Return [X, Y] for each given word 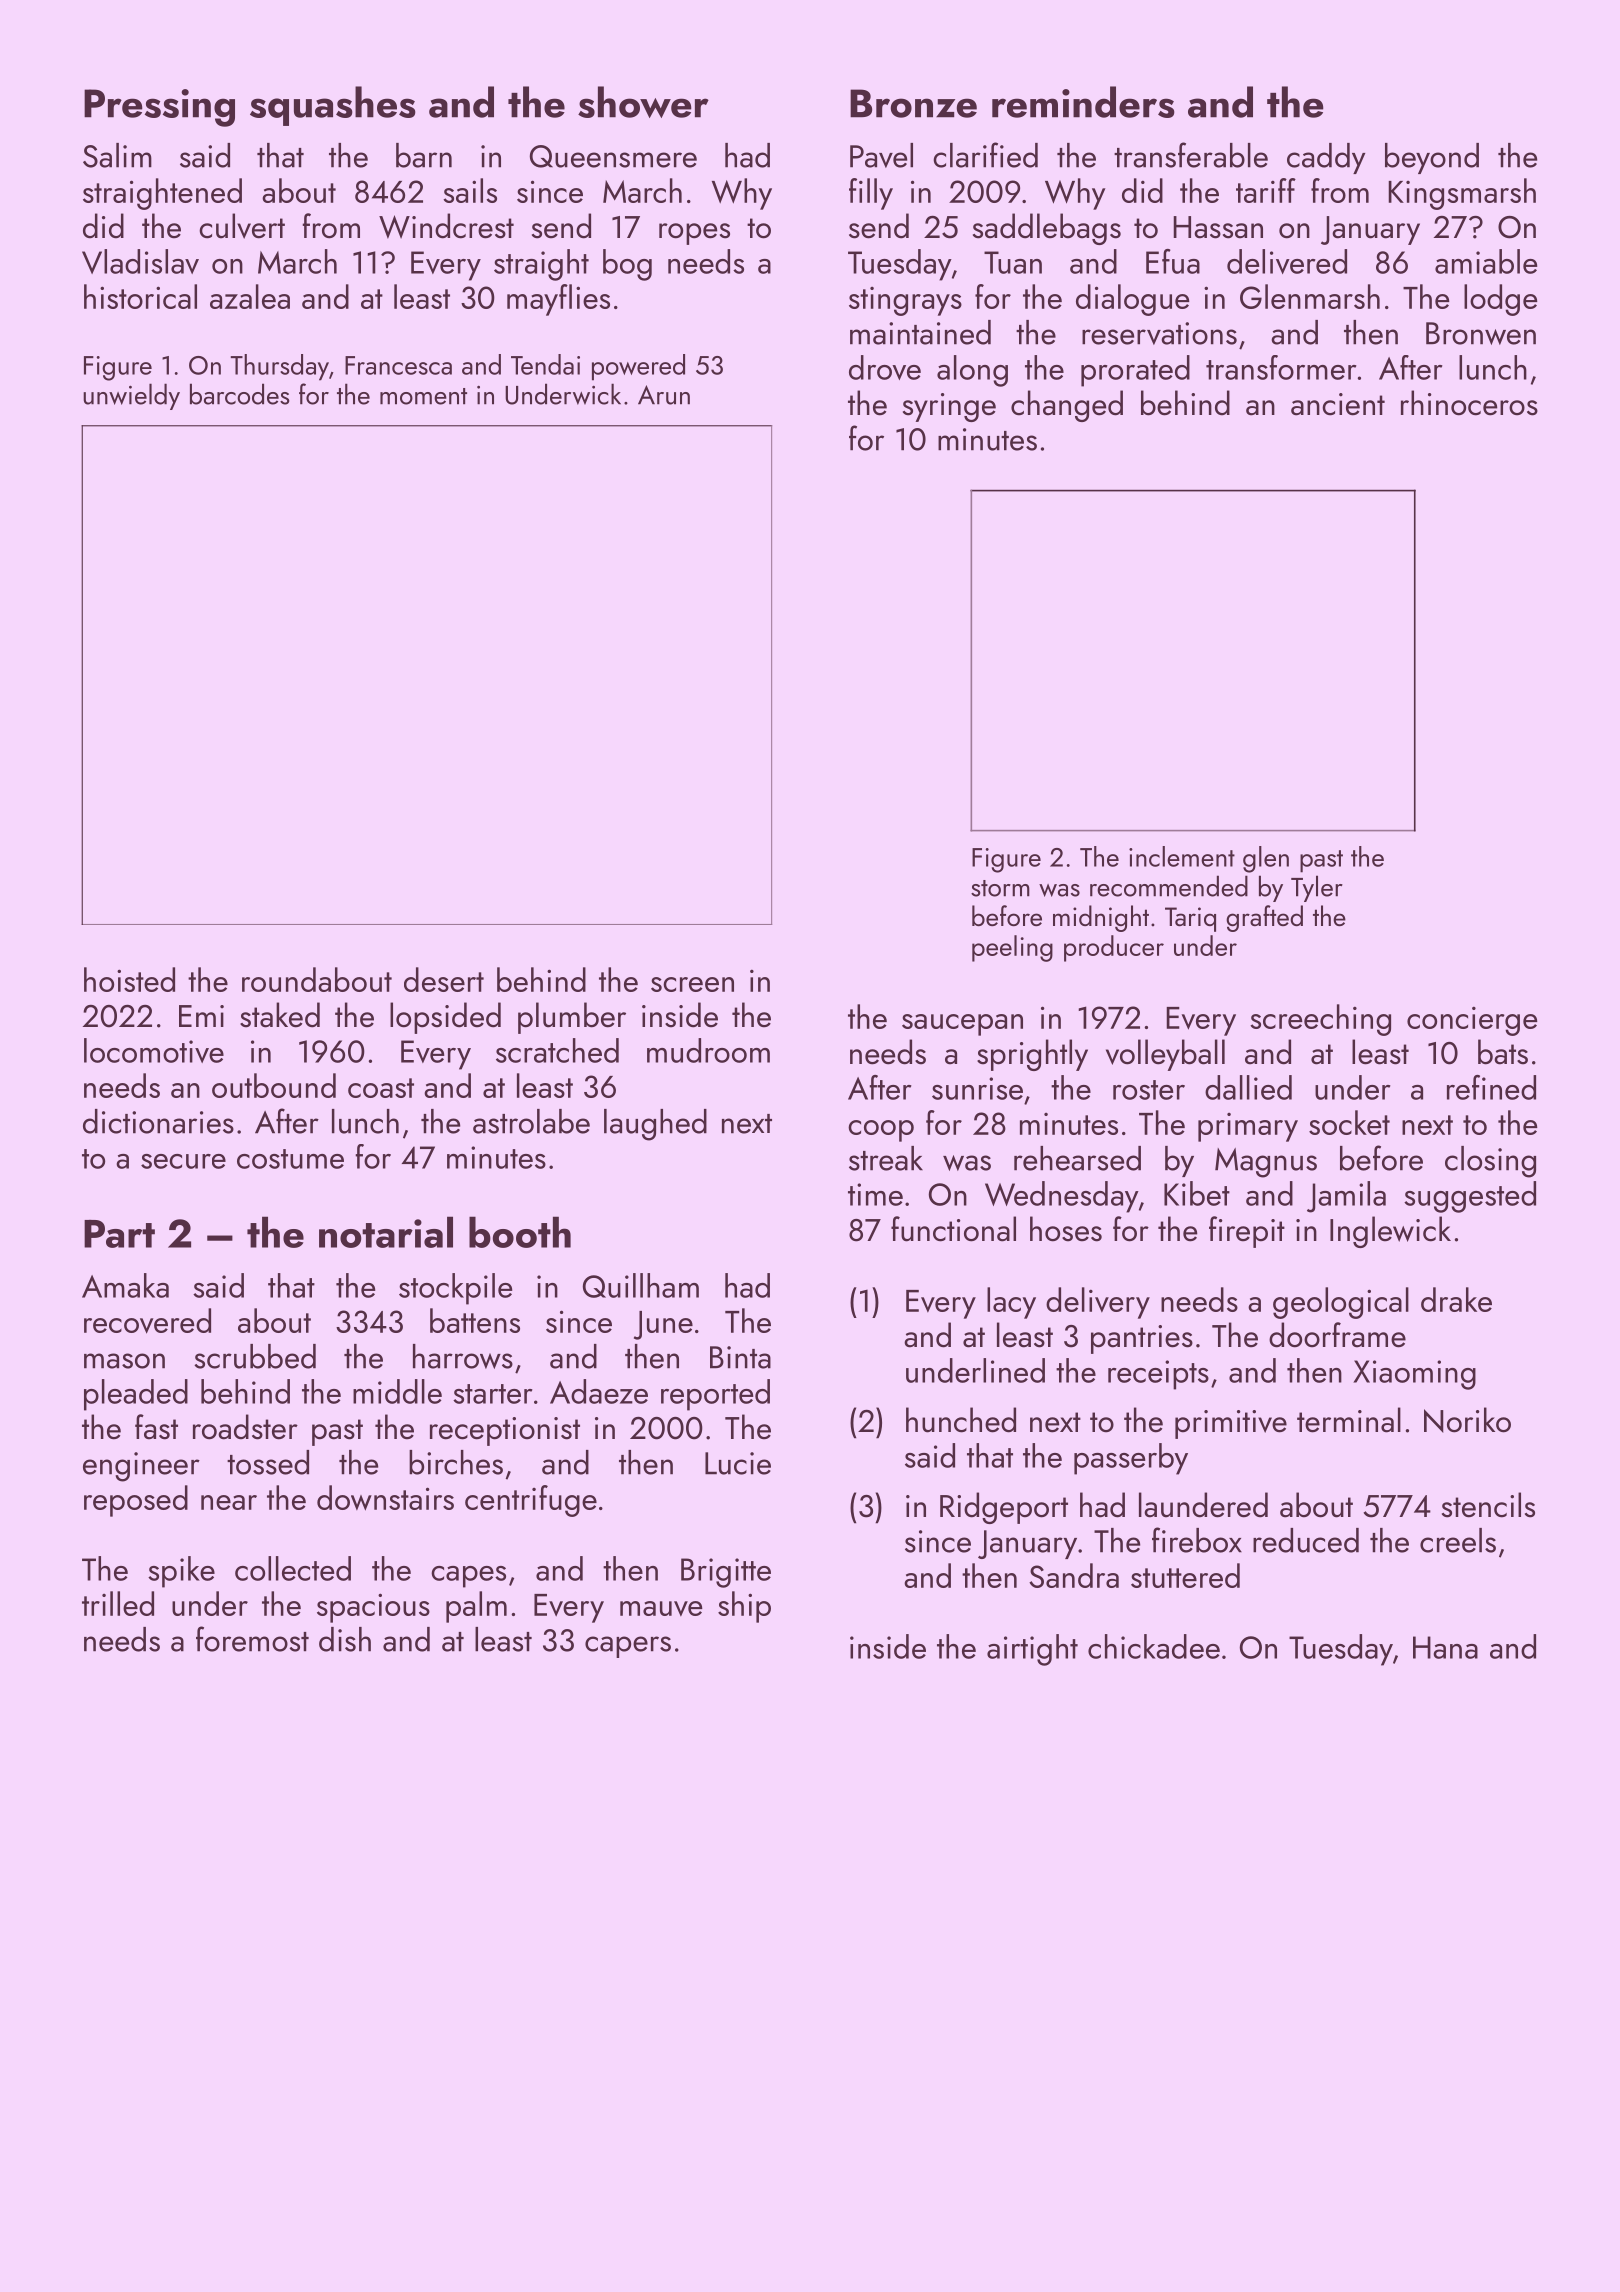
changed [1067, 406]
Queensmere [613, 156]
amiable [1486, 261]
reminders [1083, 102]
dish [345, 1639]
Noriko [1467, 1420]
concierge [1472, 1021]
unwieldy [131, 396]
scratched [557, 1050]
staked [280, 1015]
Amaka [125, 1285]
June [663, 1325]
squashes [333, 106]
